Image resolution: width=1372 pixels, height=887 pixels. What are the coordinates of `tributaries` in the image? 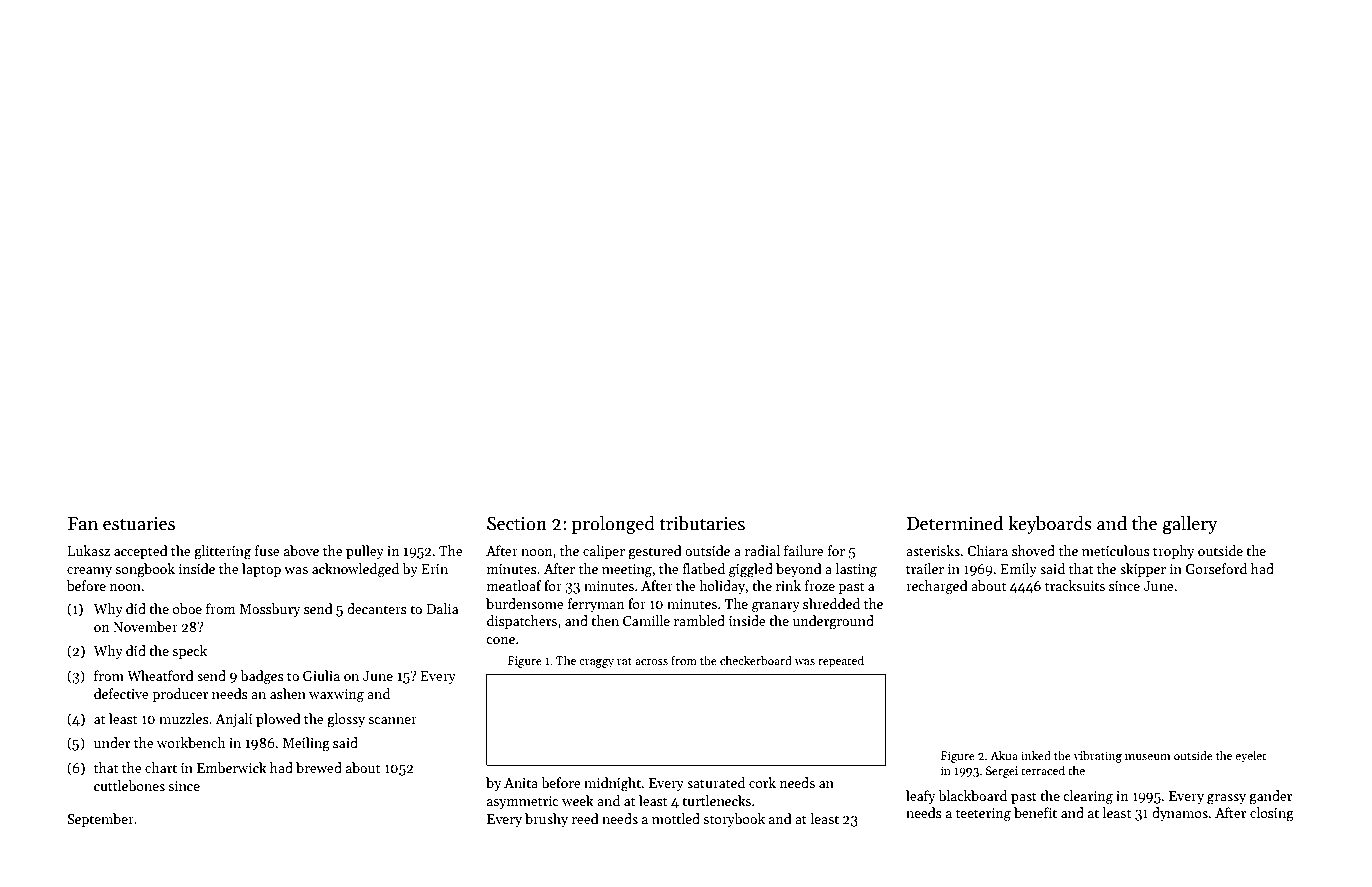 It's located at (702, 523).
